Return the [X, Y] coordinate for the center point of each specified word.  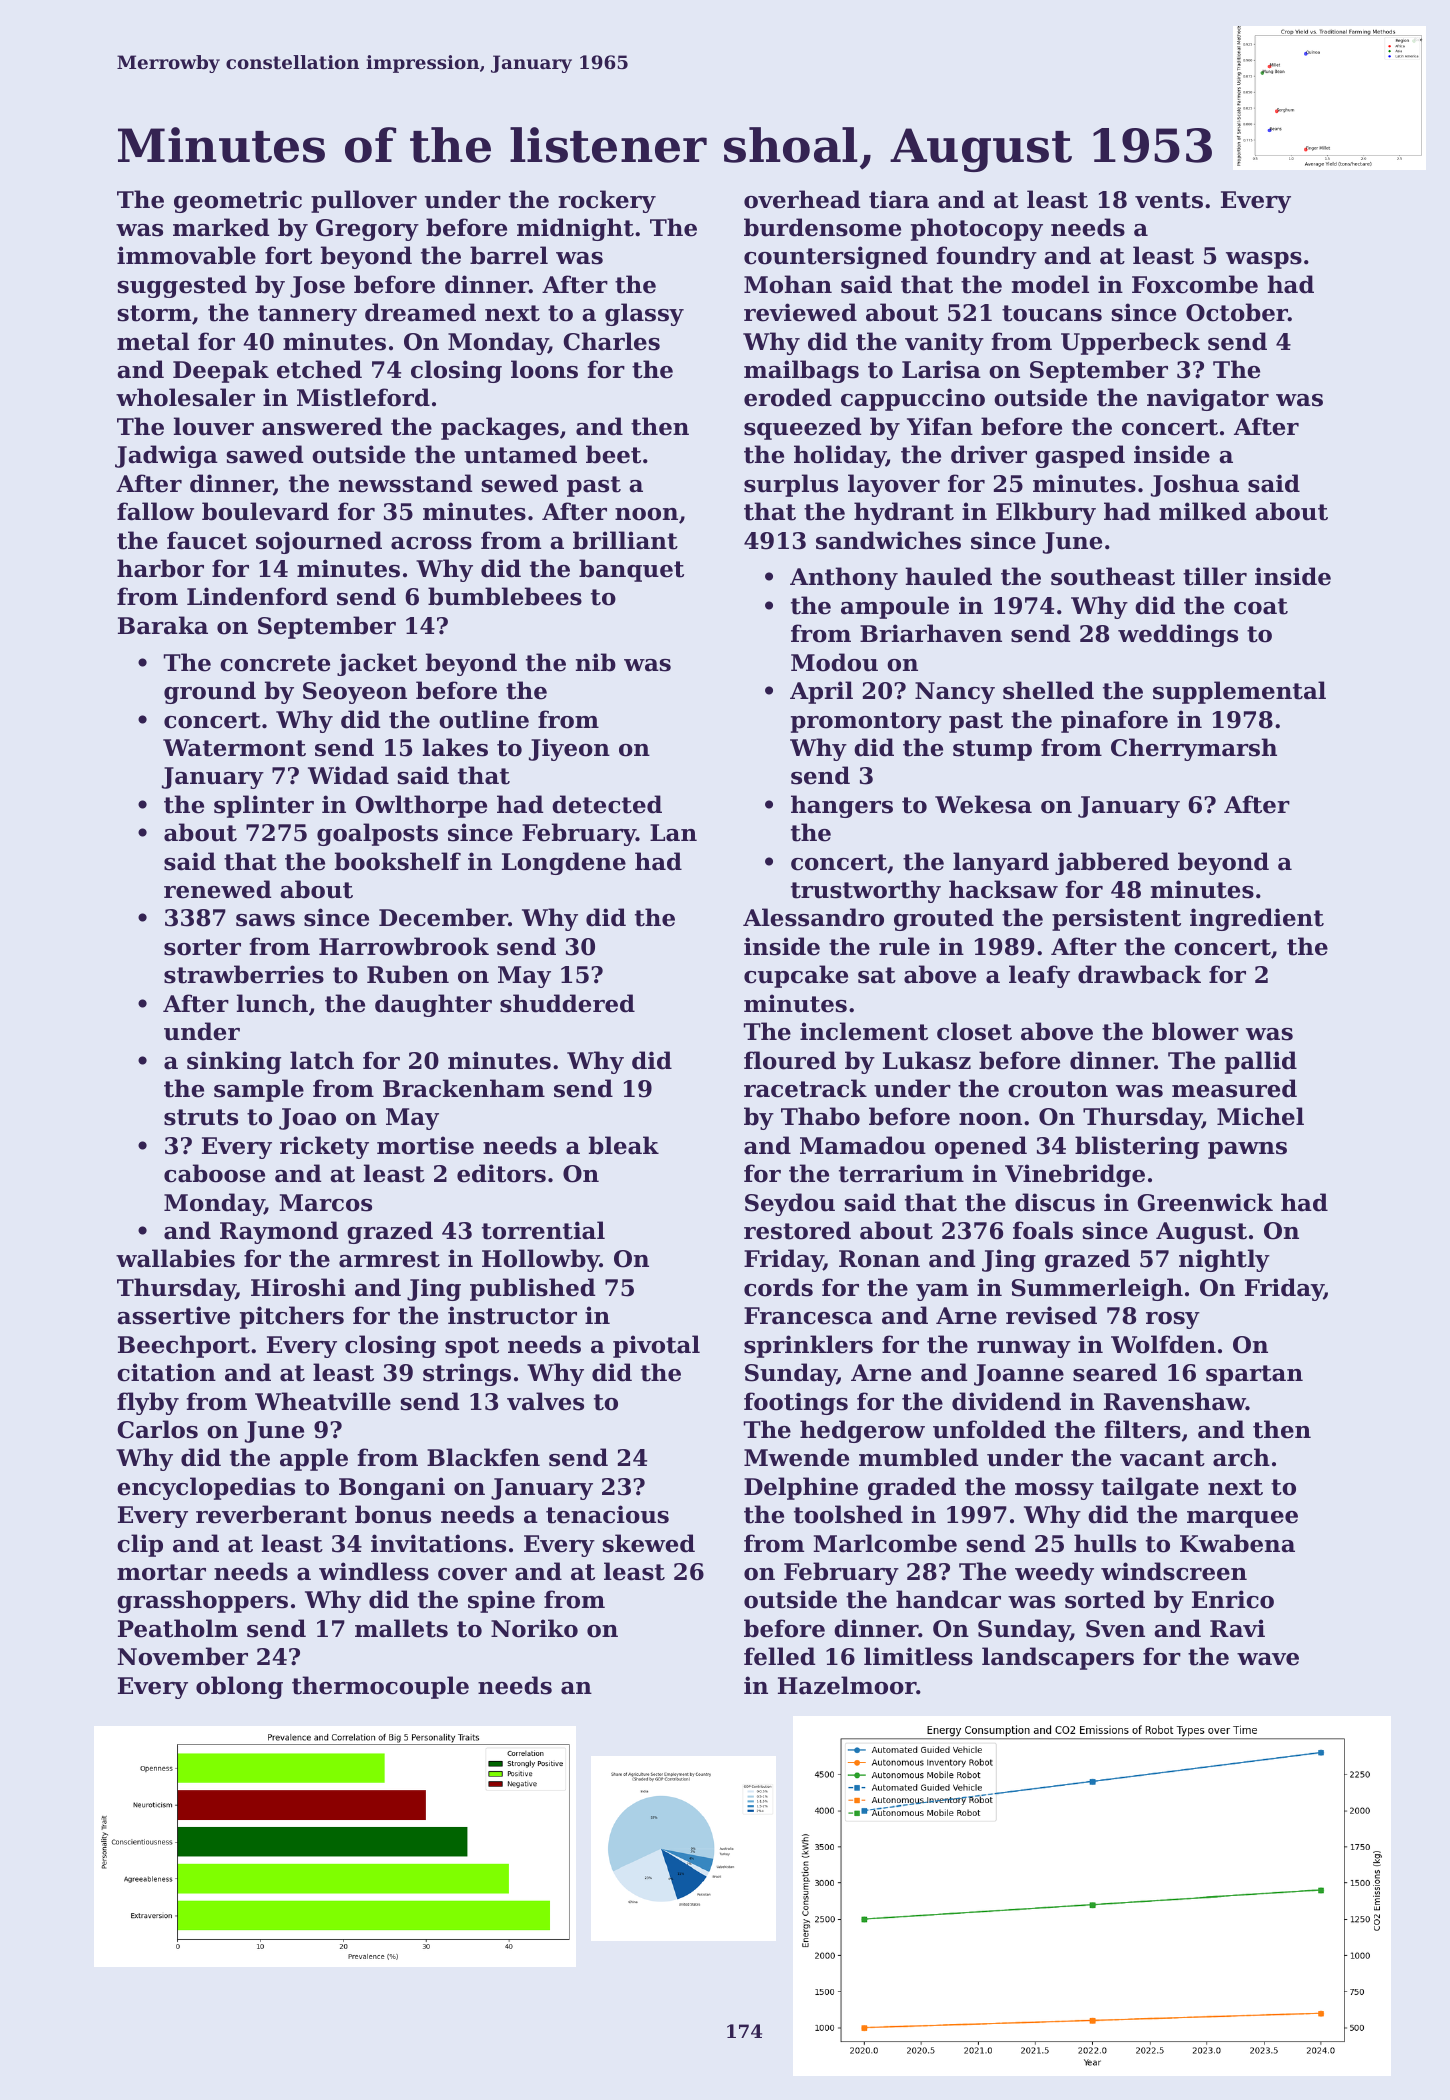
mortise [425, 1145]
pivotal [656, 1346]
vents [1169, 200]
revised [1051, 1315]
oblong [239, 1687]
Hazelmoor [847, 1685]
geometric [238, 201]
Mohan [788, 284]
